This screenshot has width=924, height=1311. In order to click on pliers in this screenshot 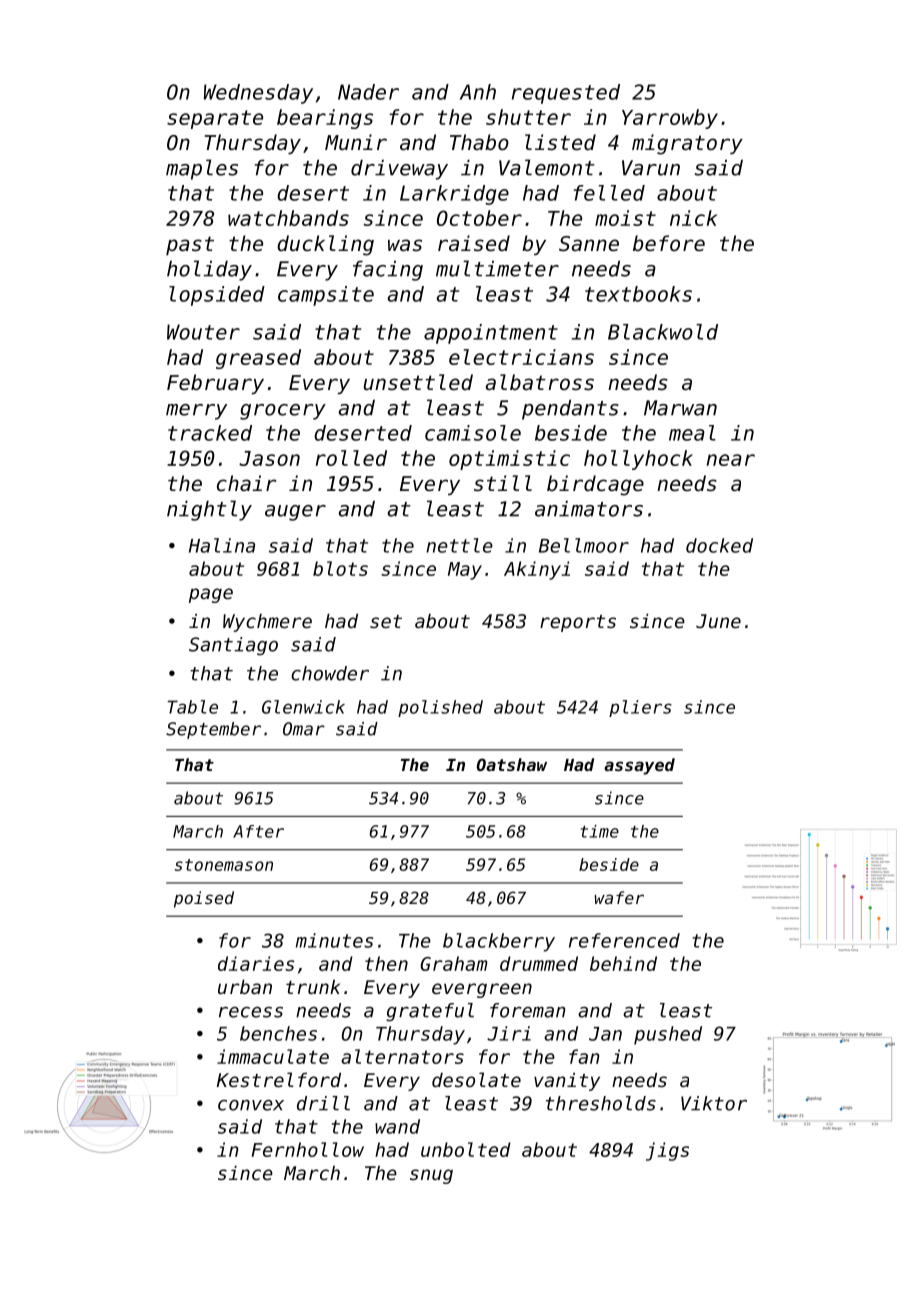, I will do `click(640, 708)`.
